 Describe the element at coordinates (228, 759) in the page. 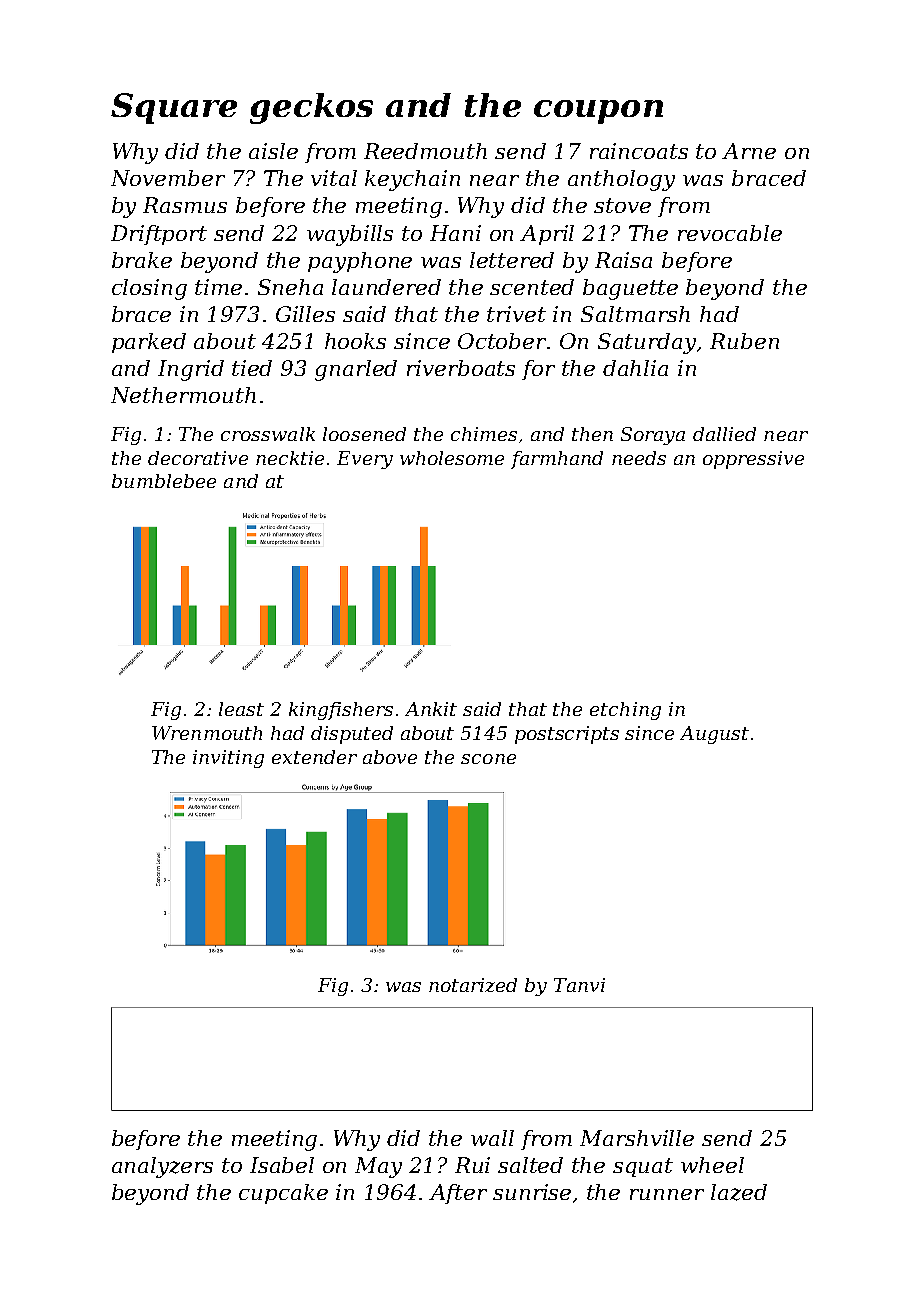

I see `inviting` at that location.
